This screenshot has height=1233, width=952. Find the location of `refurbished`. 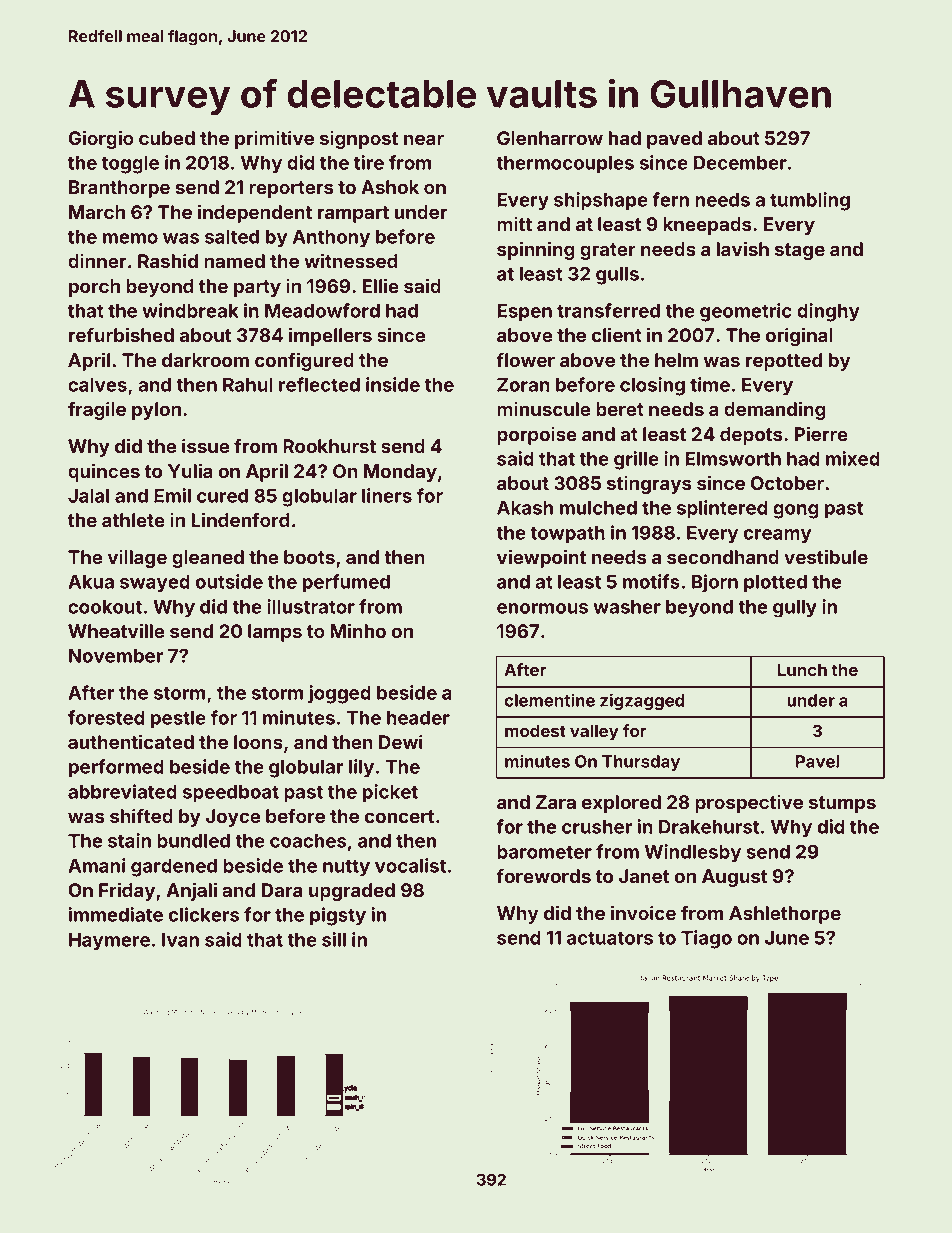

refurbished is located at coordinates (121, 334).
